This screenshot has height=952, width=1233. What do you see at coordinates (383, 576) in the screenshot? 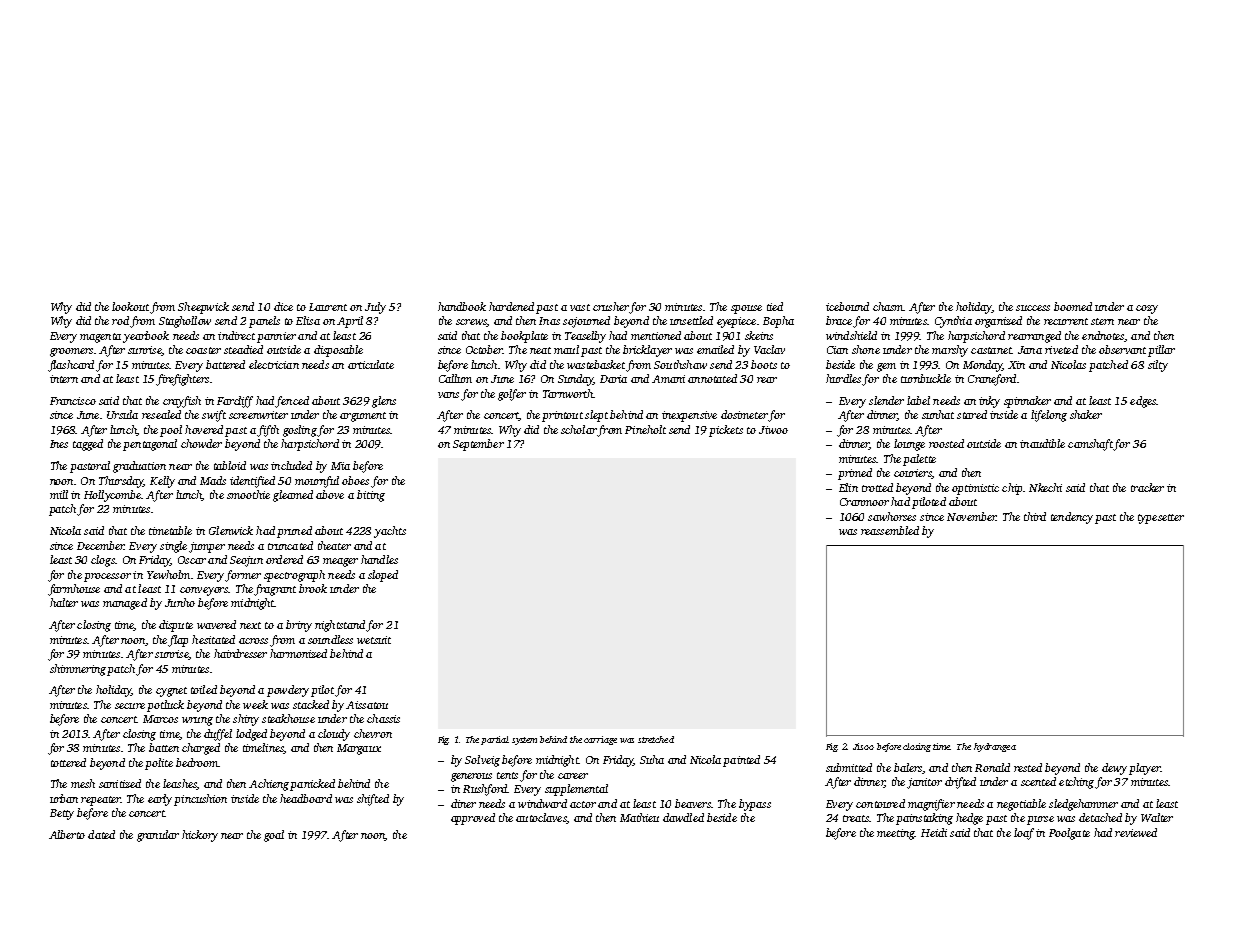
I see `sloped` at bounding box center [383, 576].
